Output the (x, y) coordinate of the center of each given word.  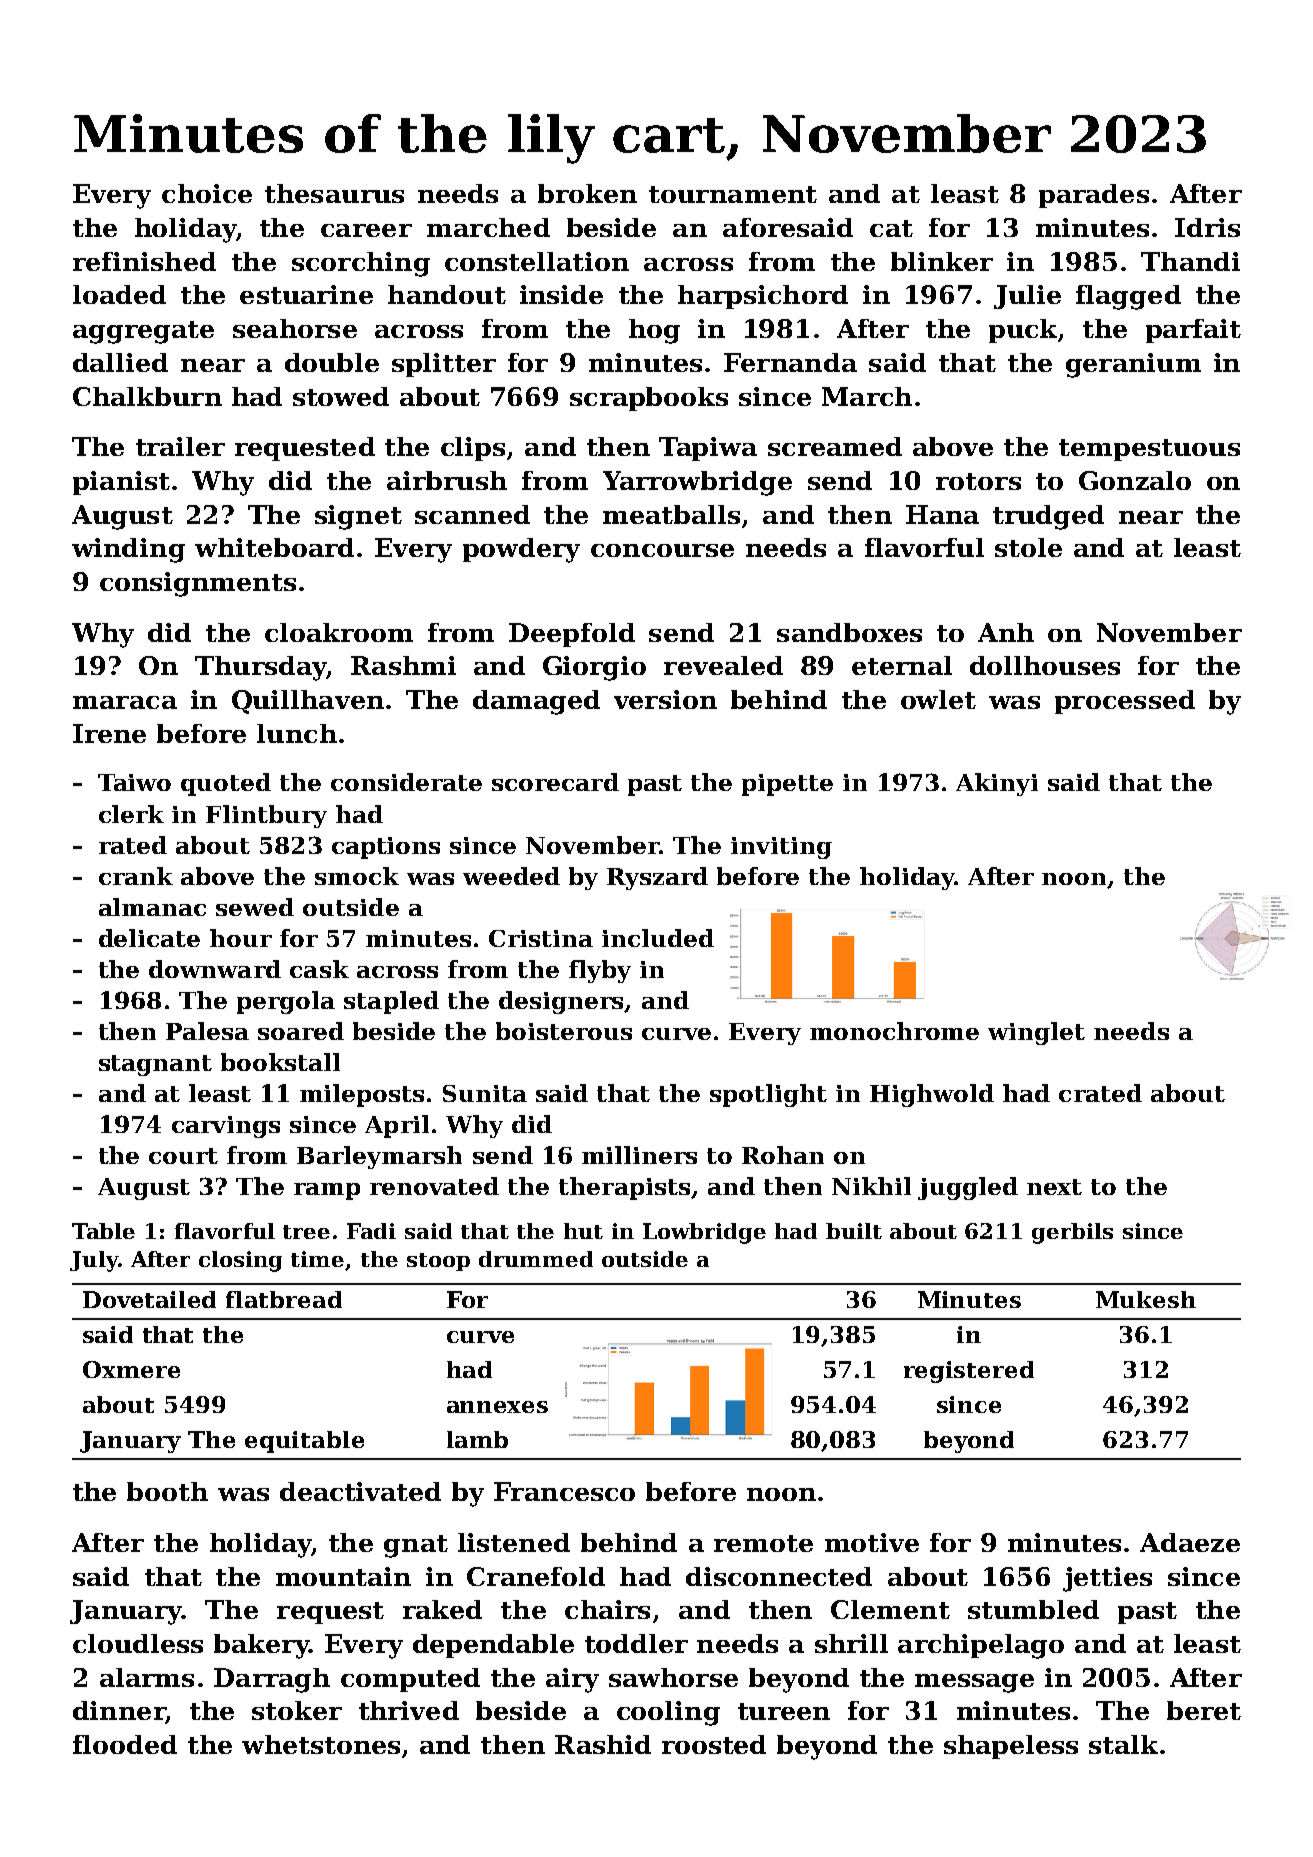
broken (587, 193)
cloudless (138, 1643)
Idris (1207, 227)
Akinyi (997, 784)
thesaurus (334, 193)
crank (136, 876)
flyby (600, 971)
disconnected (779, 1576)
